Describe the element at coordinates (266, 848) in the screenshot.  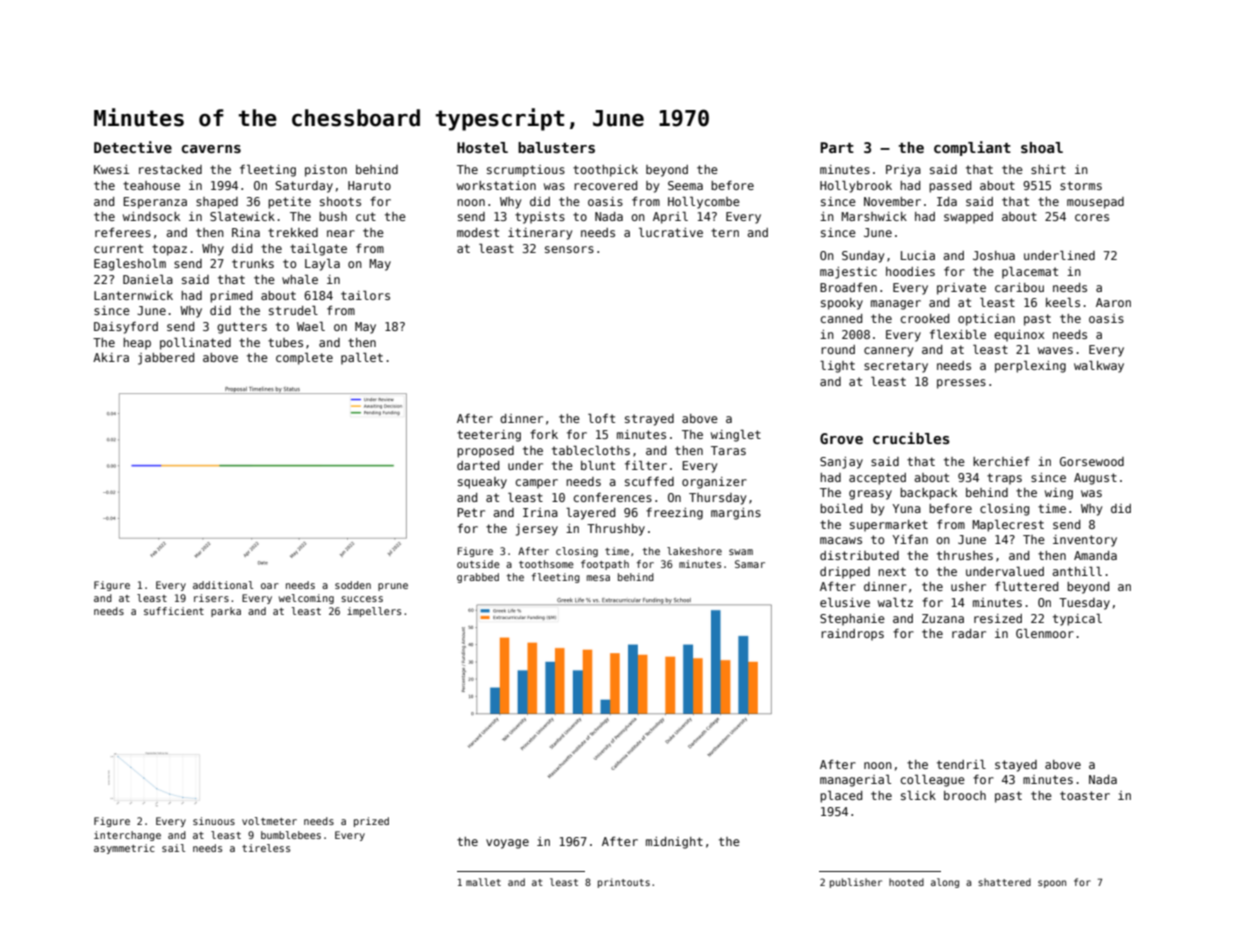
I see `tireless` at that location.
